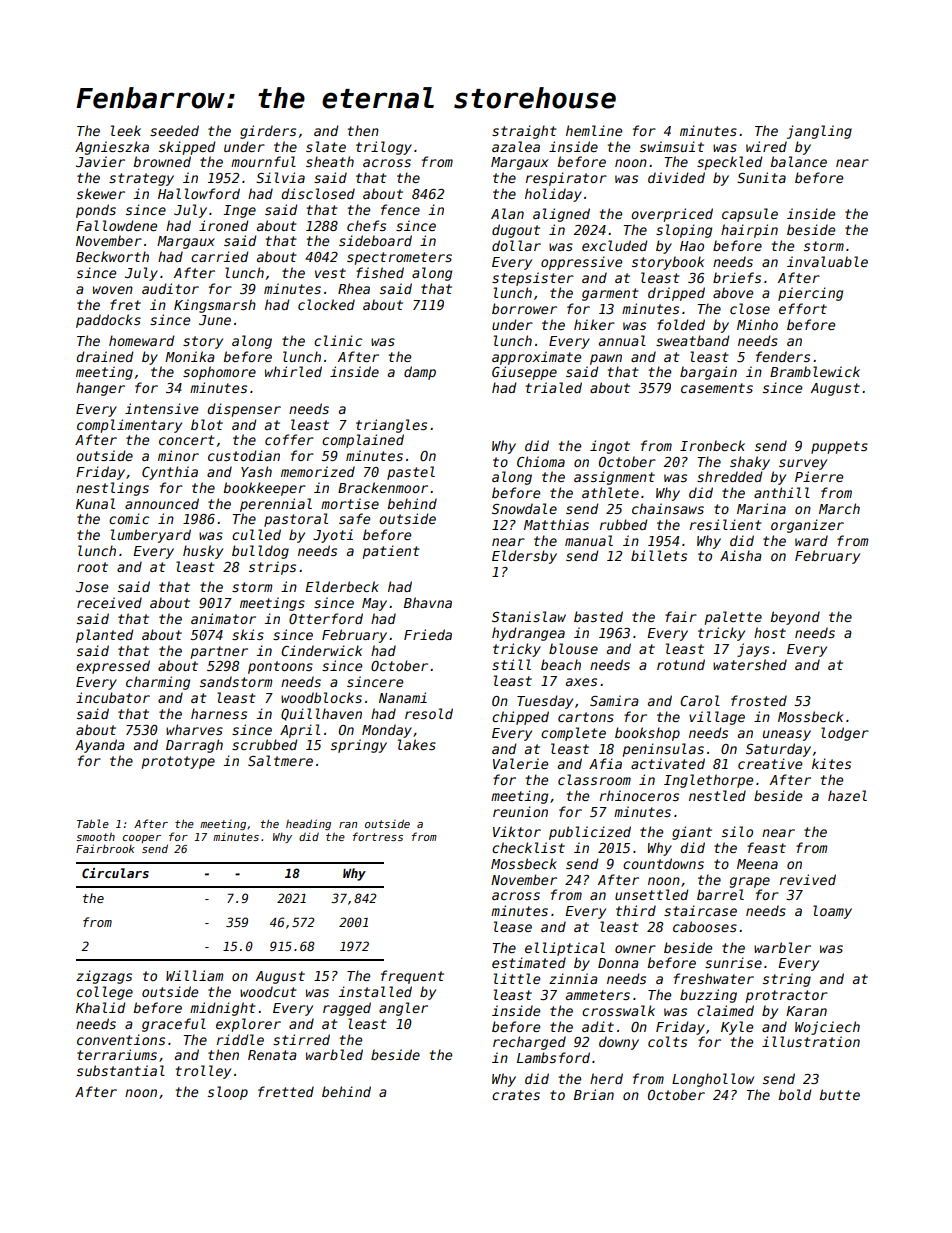 The image size is (952, 1233). What do you see at coordinates (524, 557) in the screenshot?
I see `Eldersby` at bounding box center [524, 557].
